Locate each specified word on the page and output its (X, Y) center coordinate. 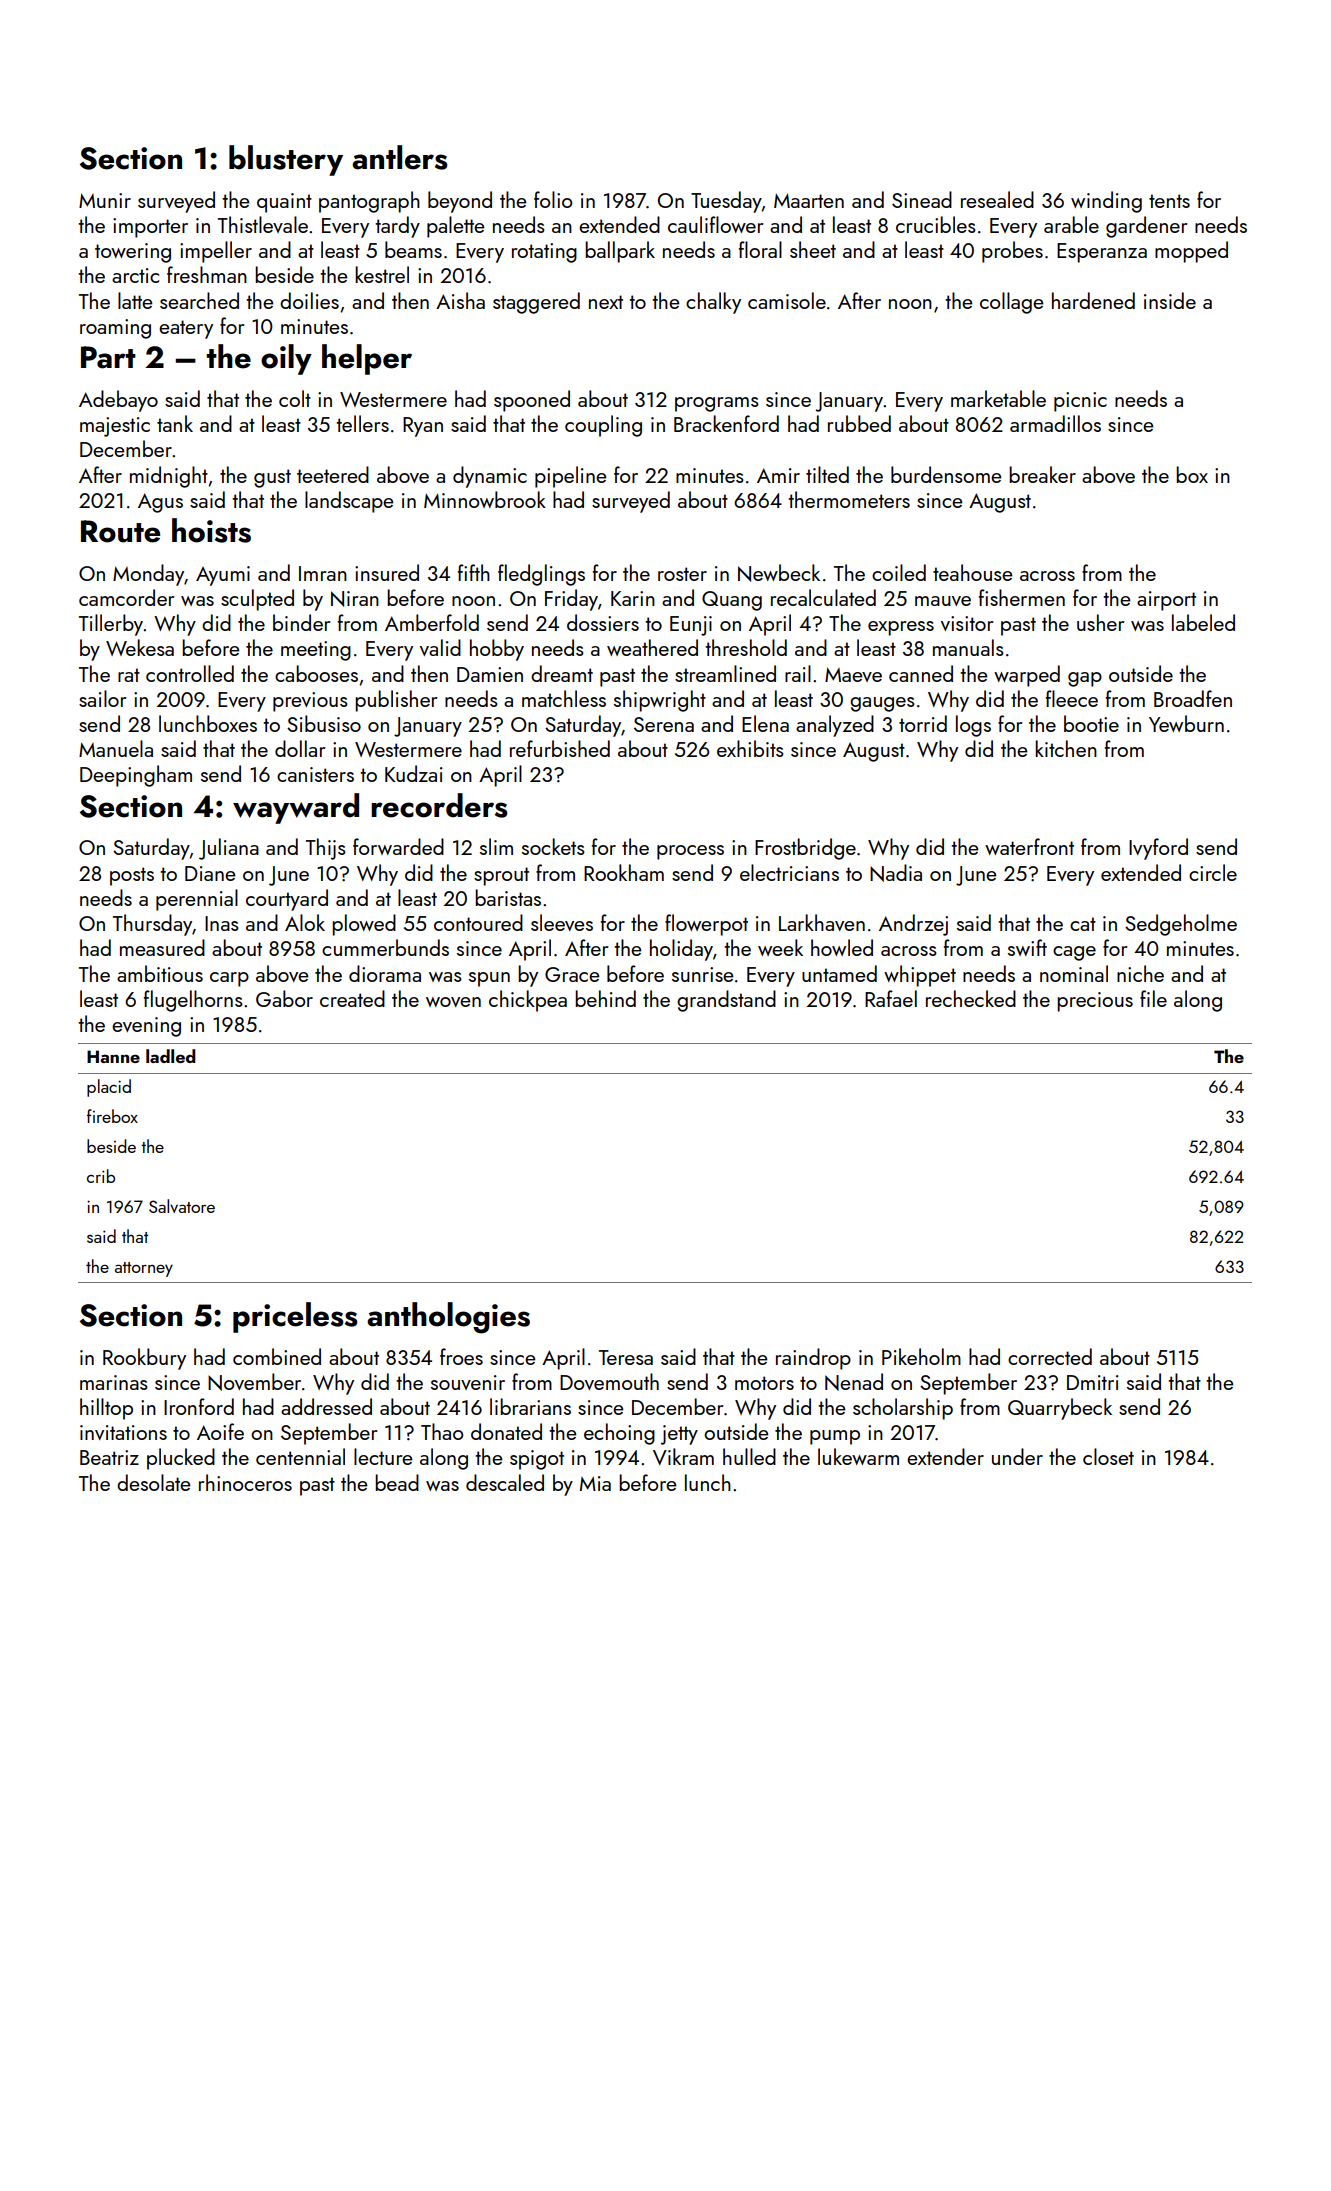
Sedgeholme (1181, 925)
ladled (171, 1056)
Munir (105, 200)
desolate (153, 1482)
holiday (681, 950)
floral (760, 249)
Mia (595, 1483)
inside (1170, 300)
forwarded (398, 846)
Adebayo (118, 401)
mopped (1191, 252)
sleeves (562, 922)
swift (1027, 947)
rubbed (859, 423)
